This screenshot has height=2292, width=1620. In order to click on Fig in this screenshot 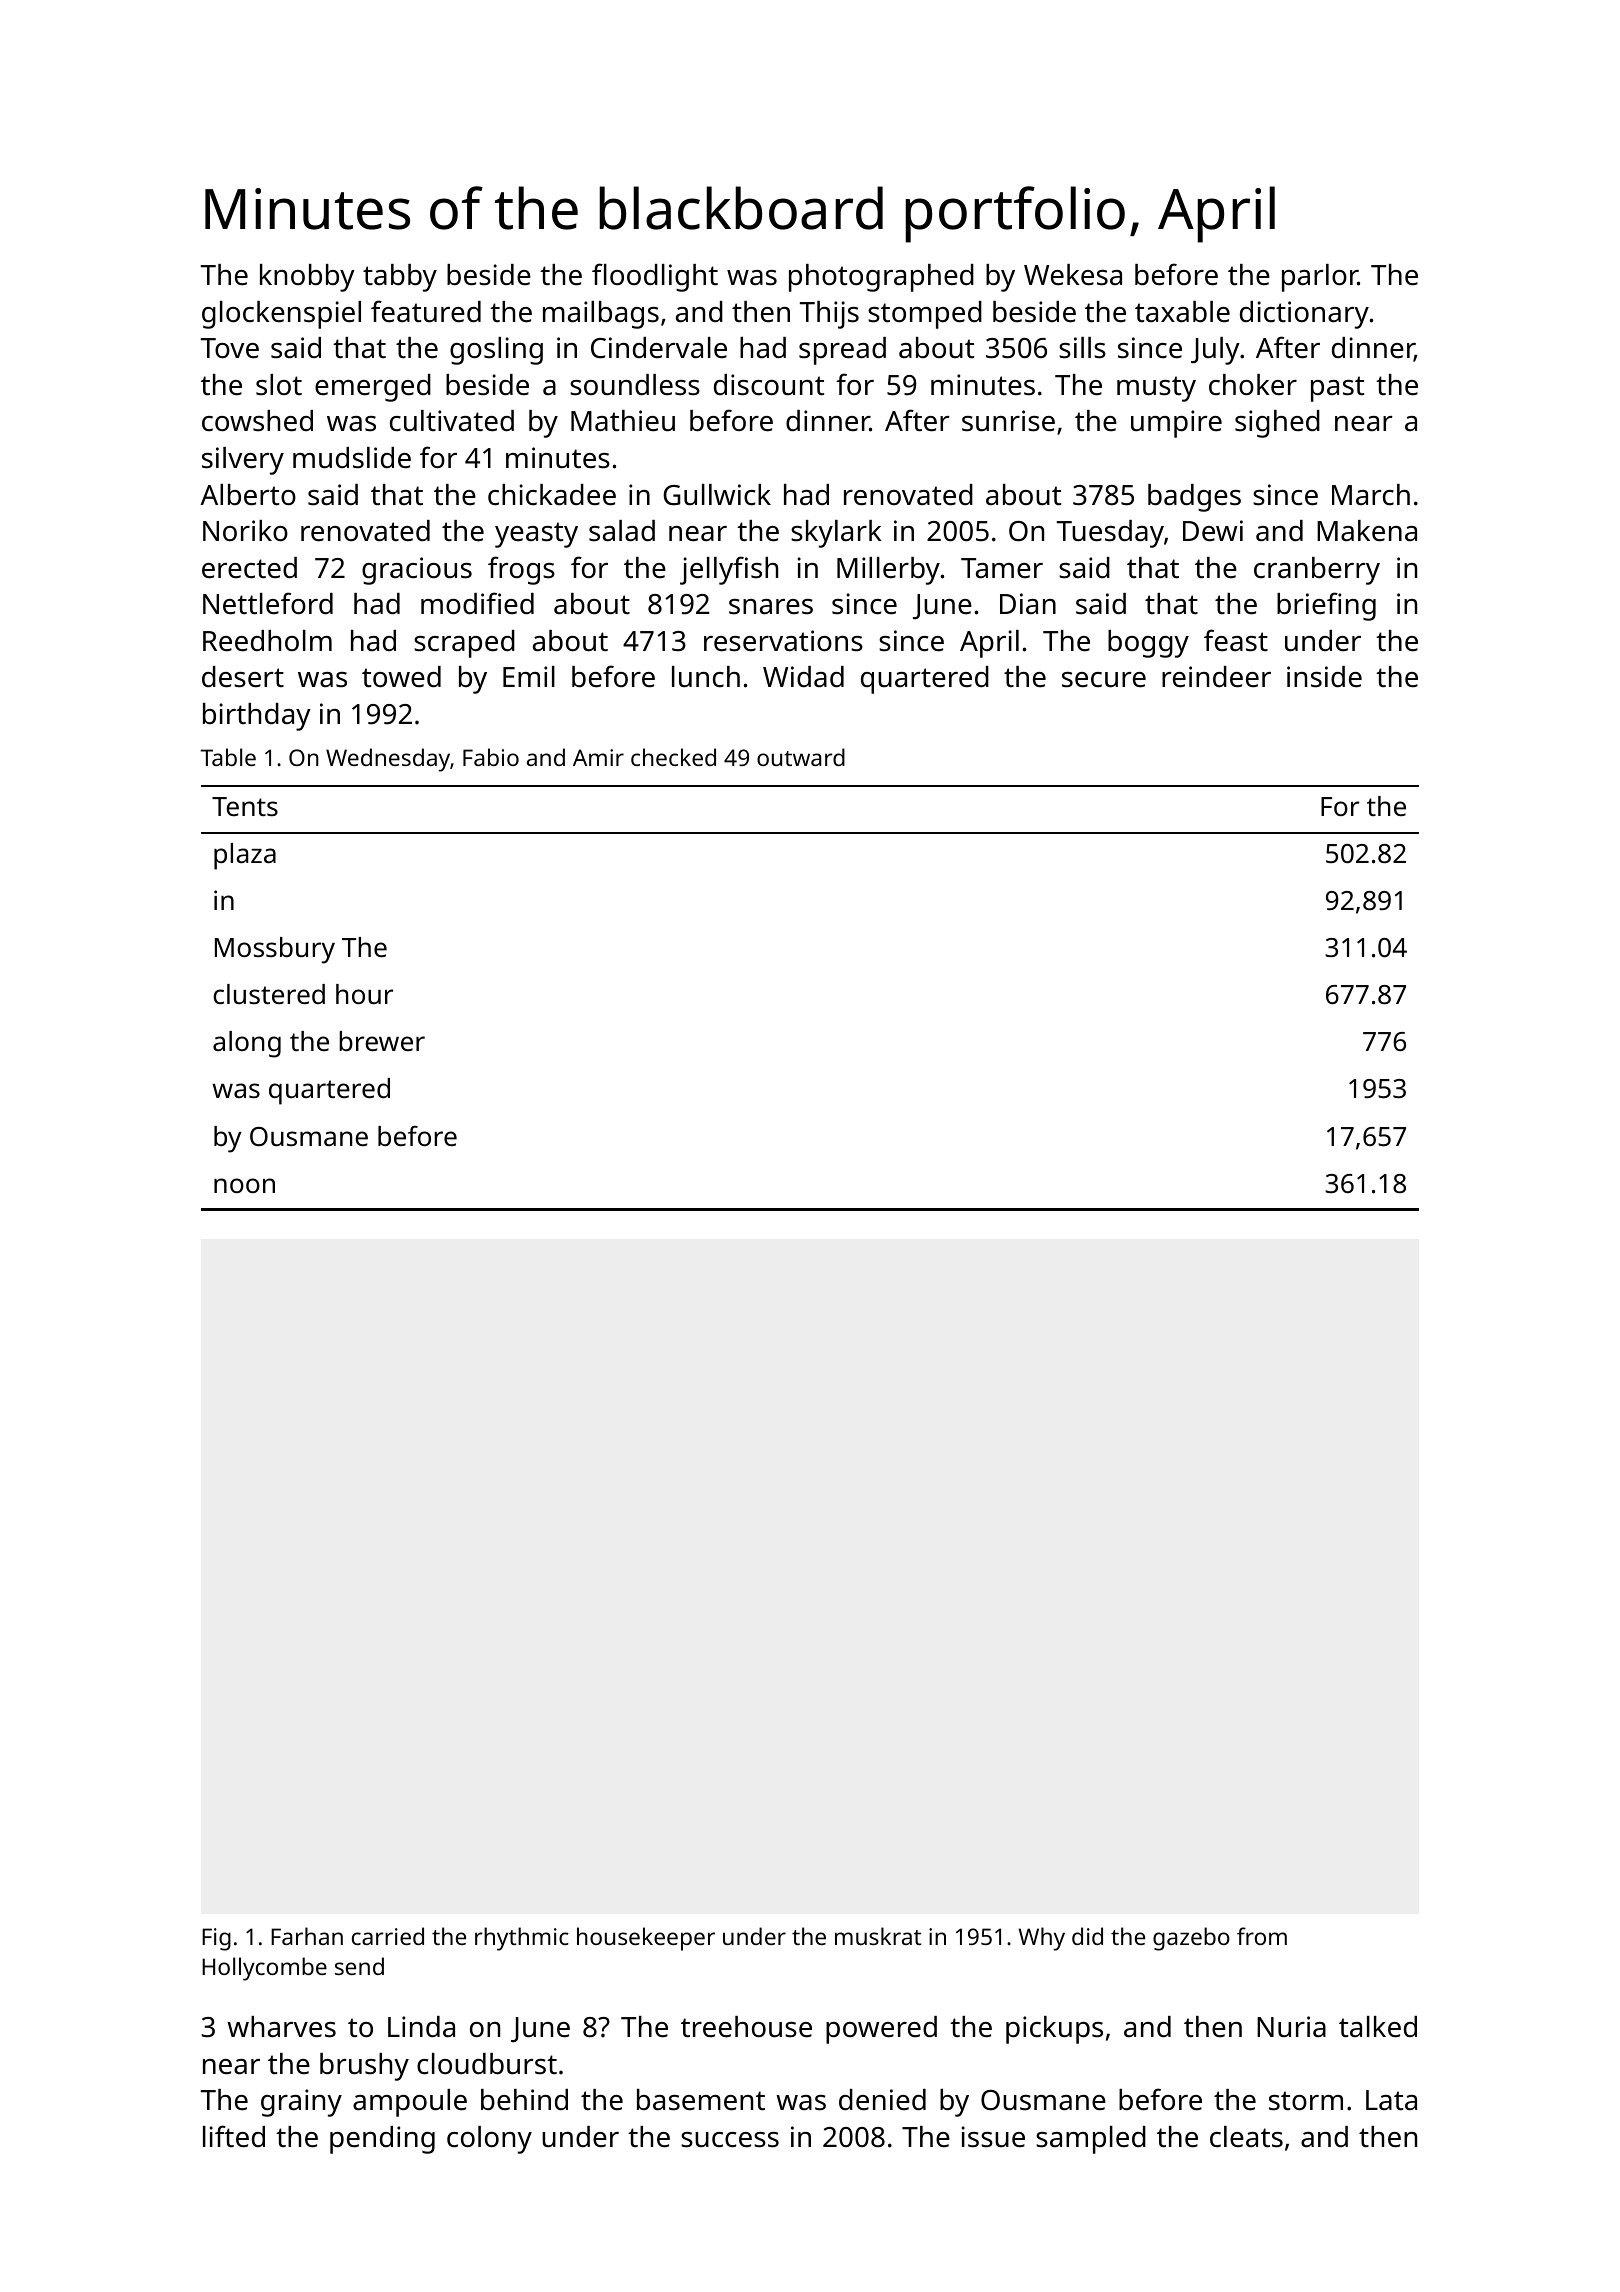, I will do `click(216, 1939)`.
